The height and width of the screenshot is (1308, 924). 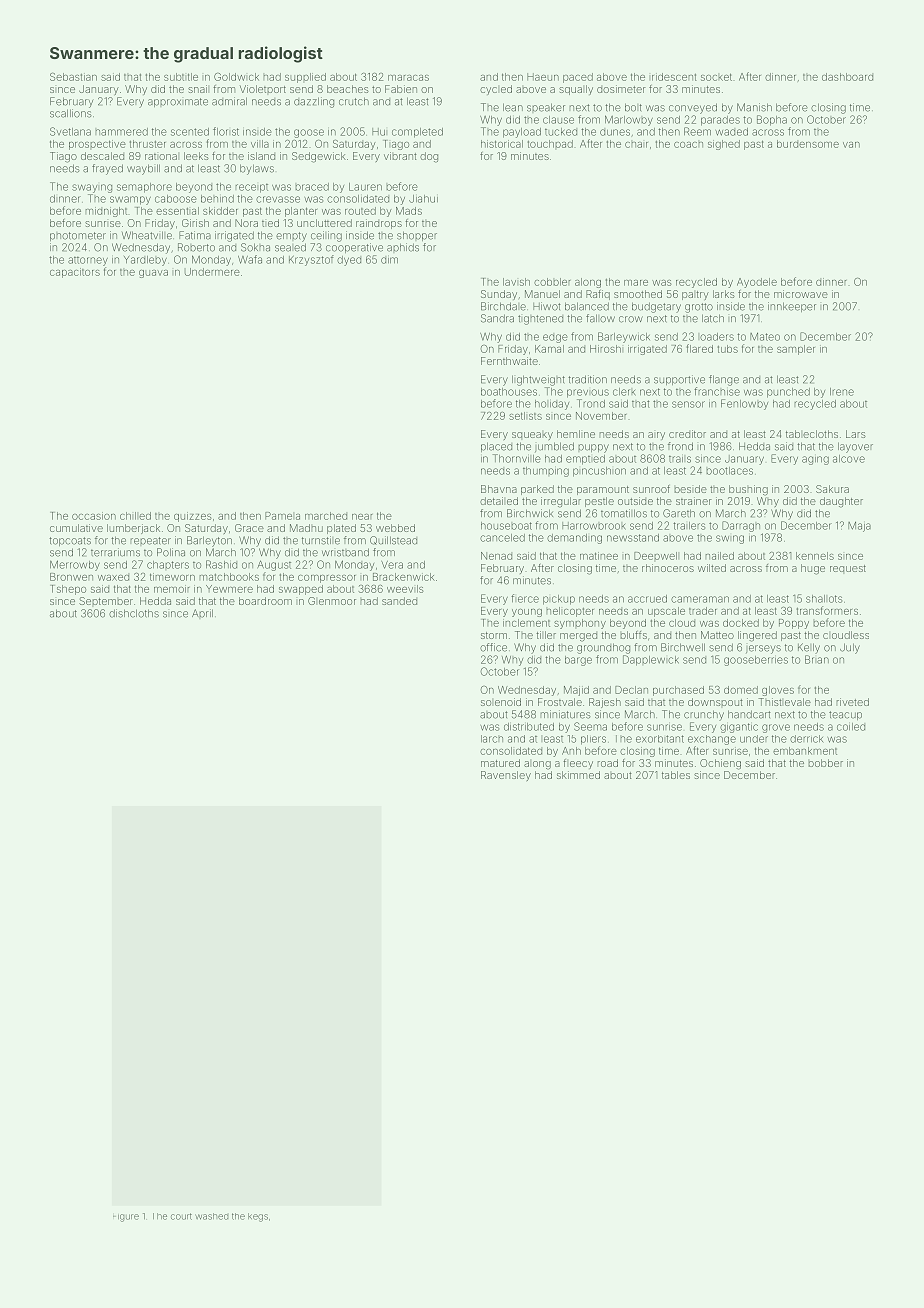 I want to click on Hiwot, so click(x=547, y=306).
